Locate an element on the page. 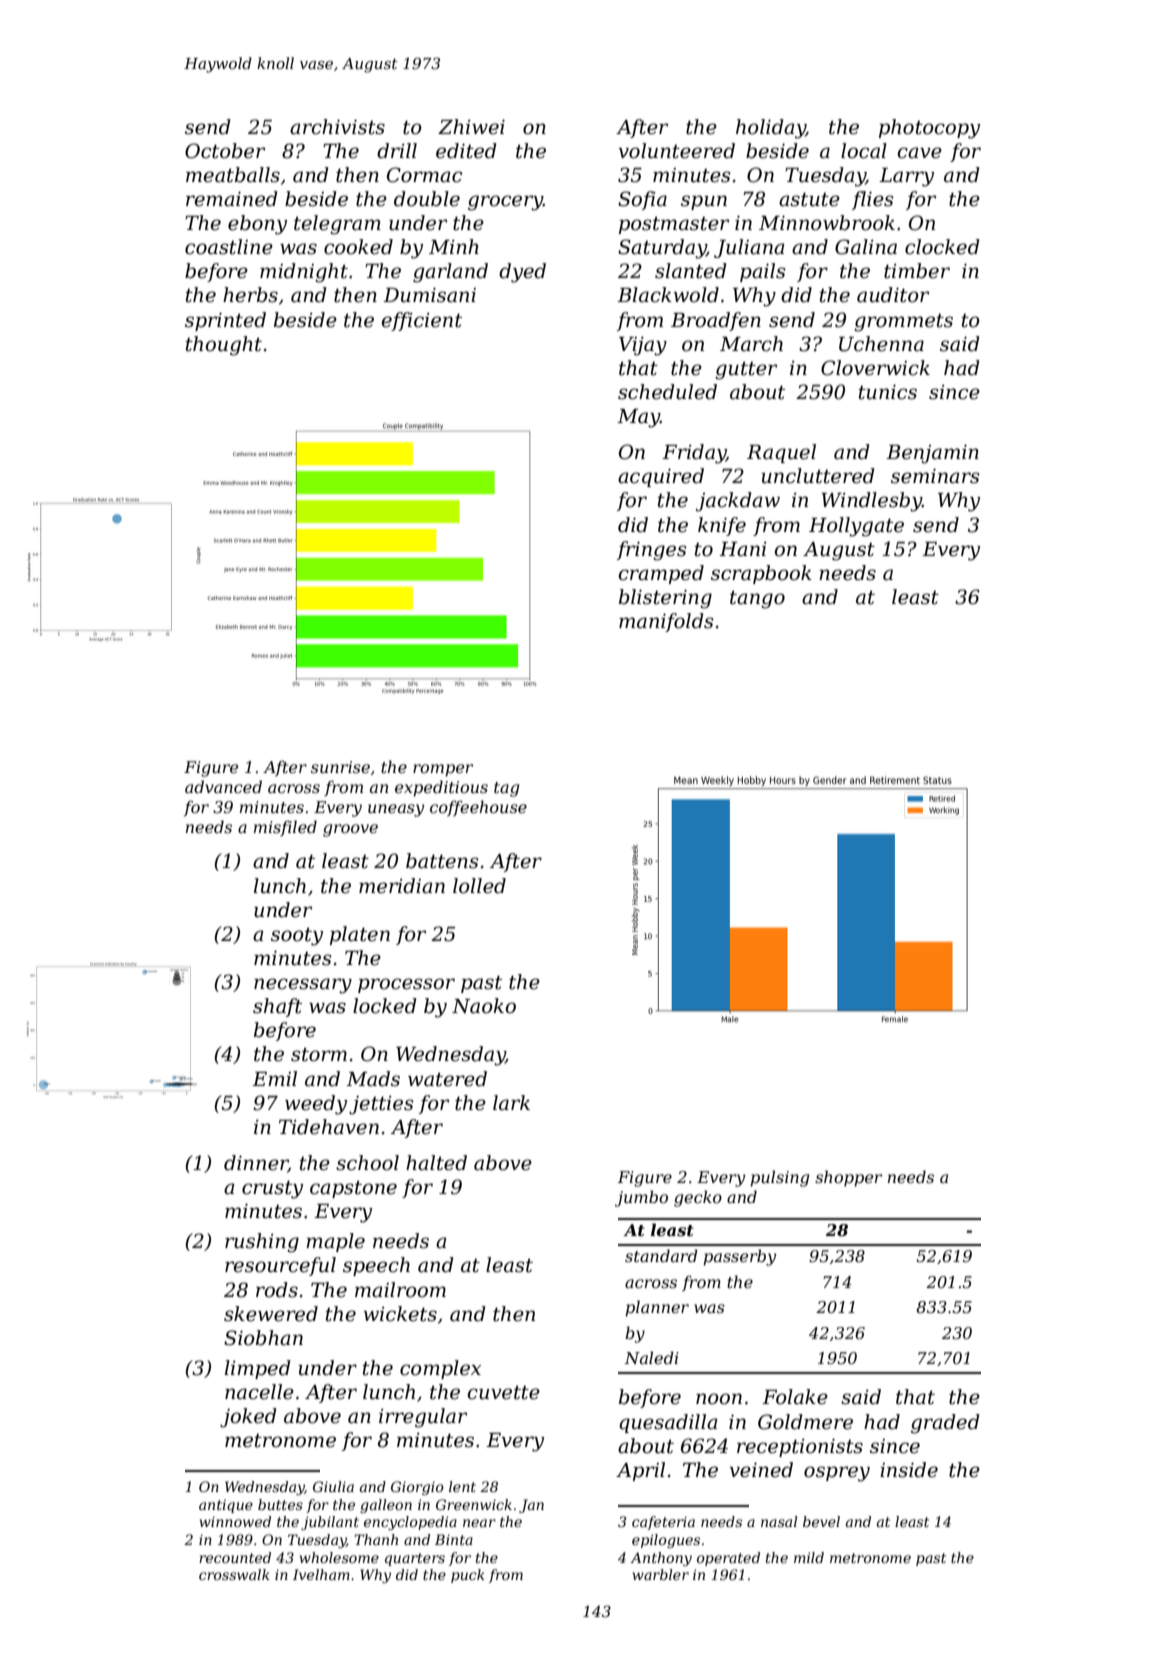  planner is located at coordinates (657, 1308).
